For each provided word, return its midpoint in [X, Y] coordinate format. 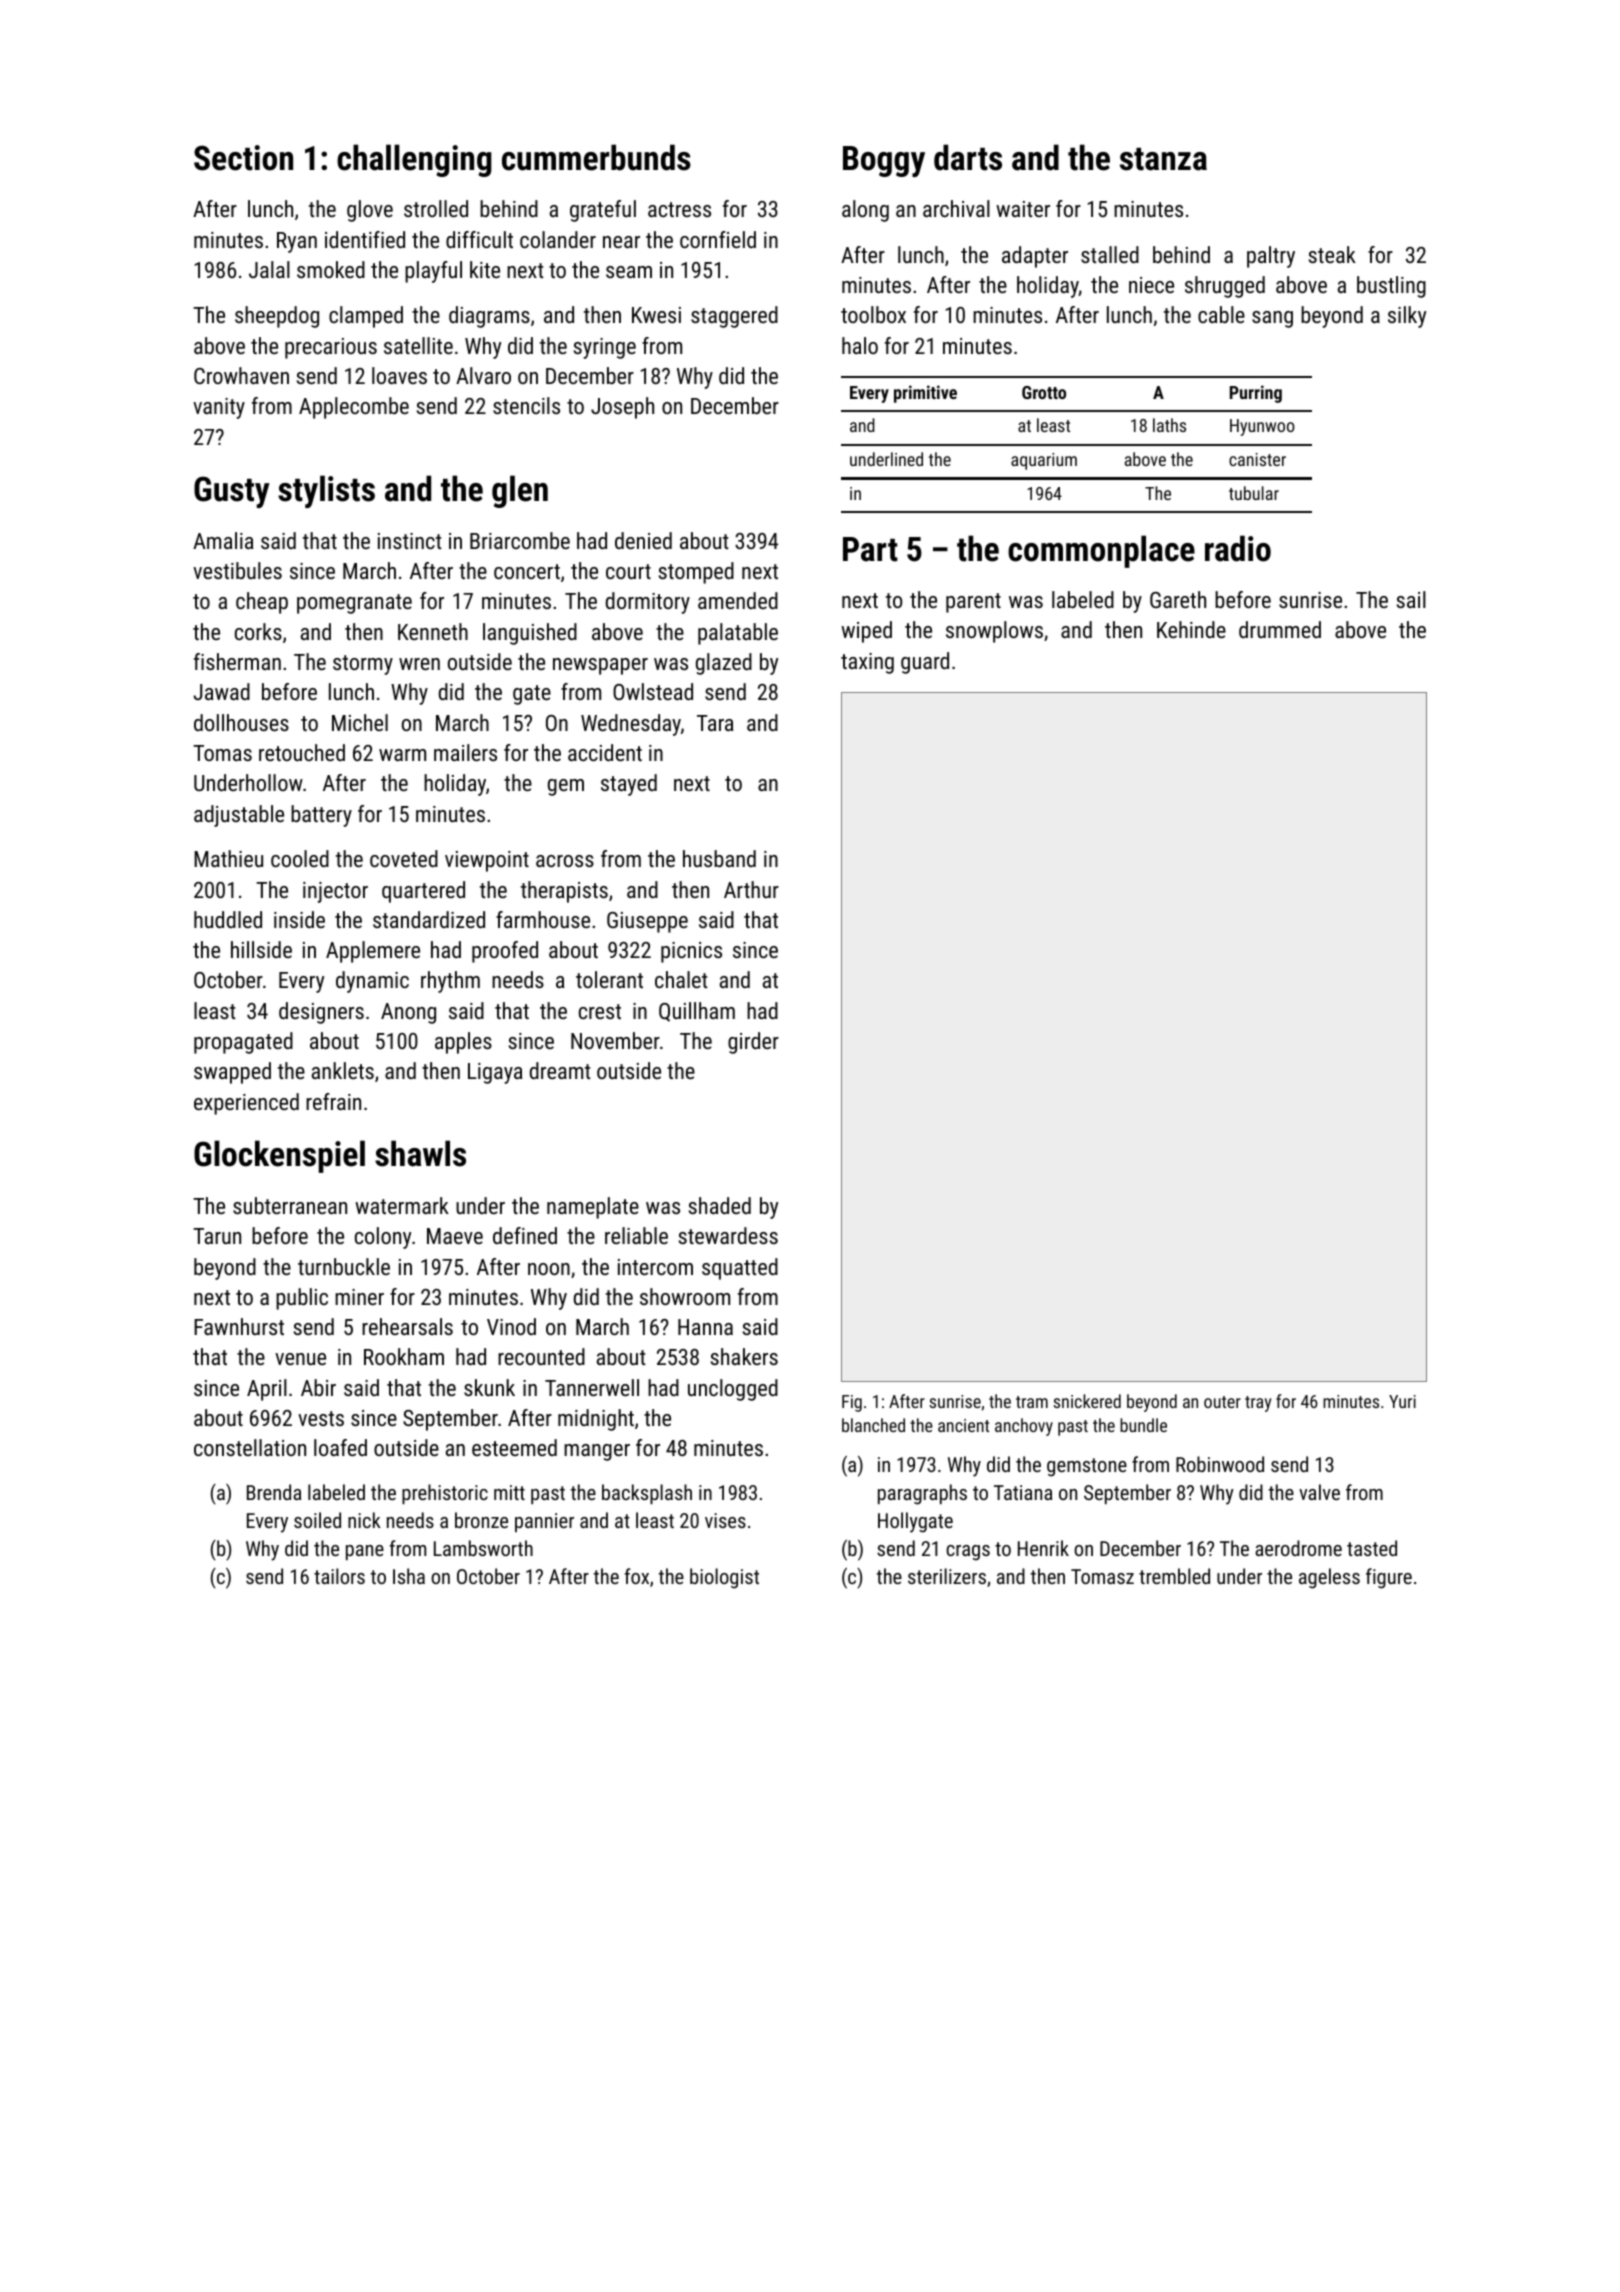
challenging [414, 160]
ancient [963, 1425]
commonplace [1101, 551]
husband [719, 858]
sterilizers [947, 1576]
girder [753, 1043]
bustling [1391, 287]
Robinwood [1220, 1464]
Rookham [404, 1356]
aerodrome [1298, 1548]
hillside [261, 949]
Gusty [232, 492]
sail [1411, 599]
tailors [339, 1576]
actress [679, 209]
